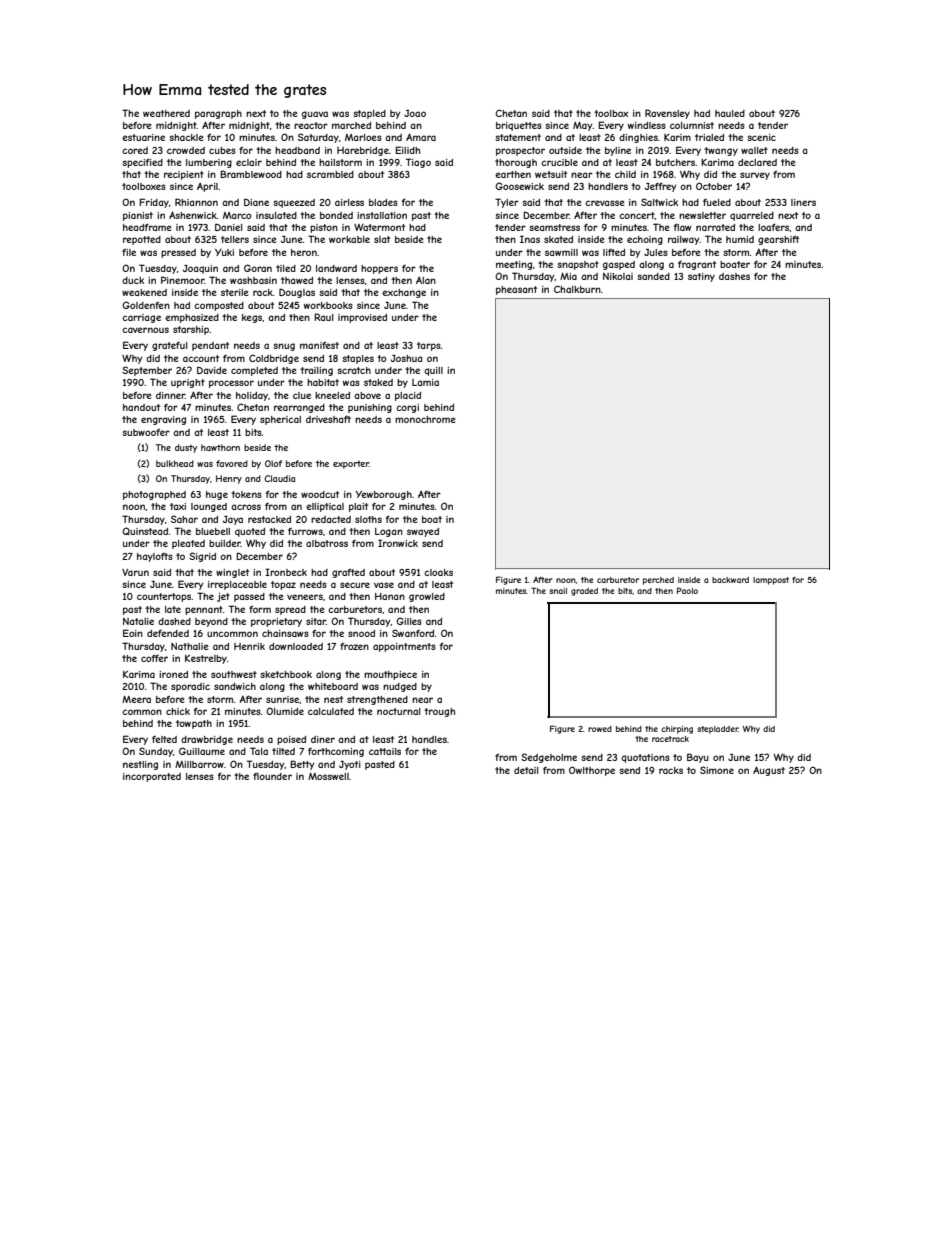  I want to click on Joao, so click(415, 113).
